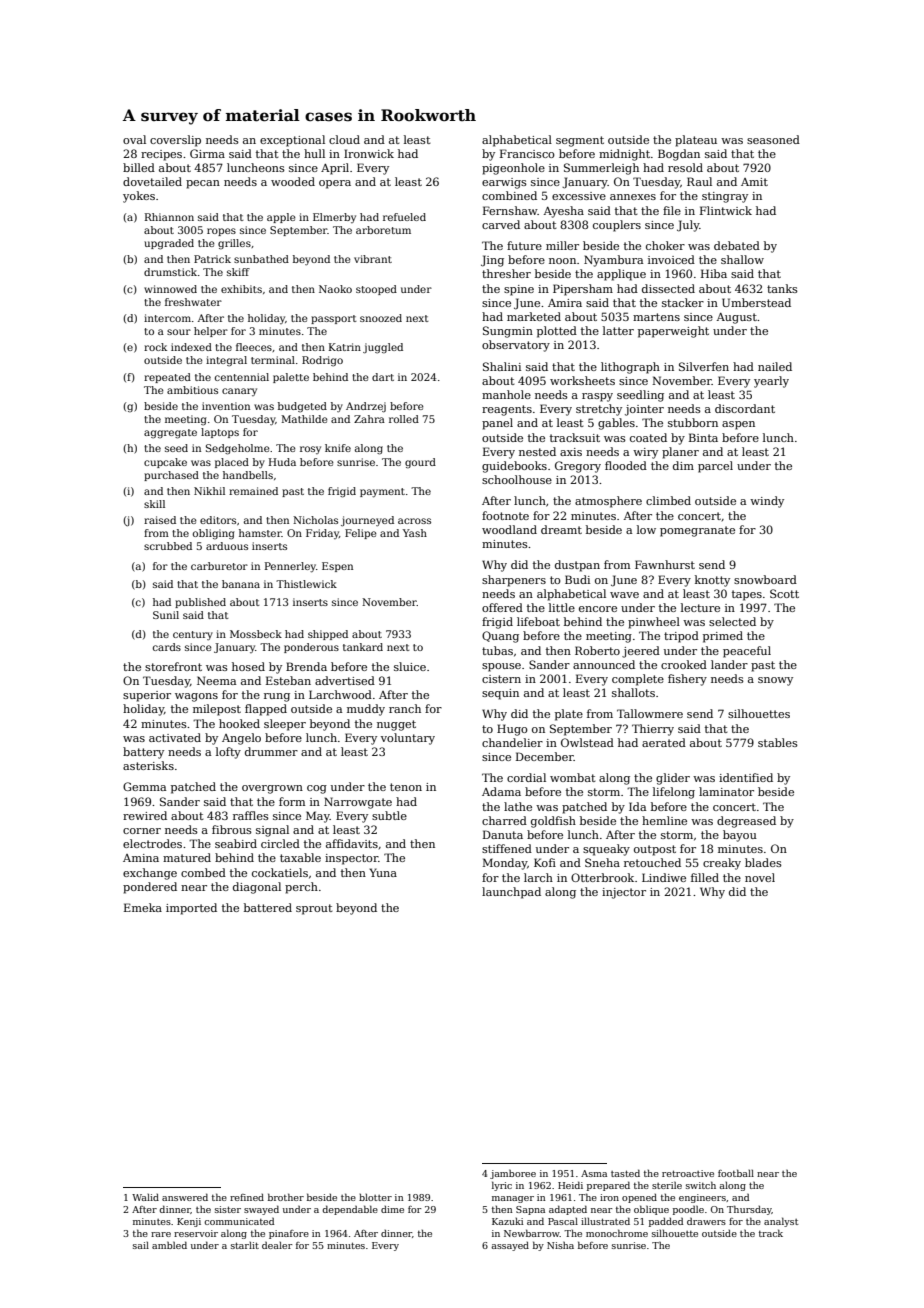 The width and height of the image is (924, 1308). I want to click on glider, so click(673, 779).
